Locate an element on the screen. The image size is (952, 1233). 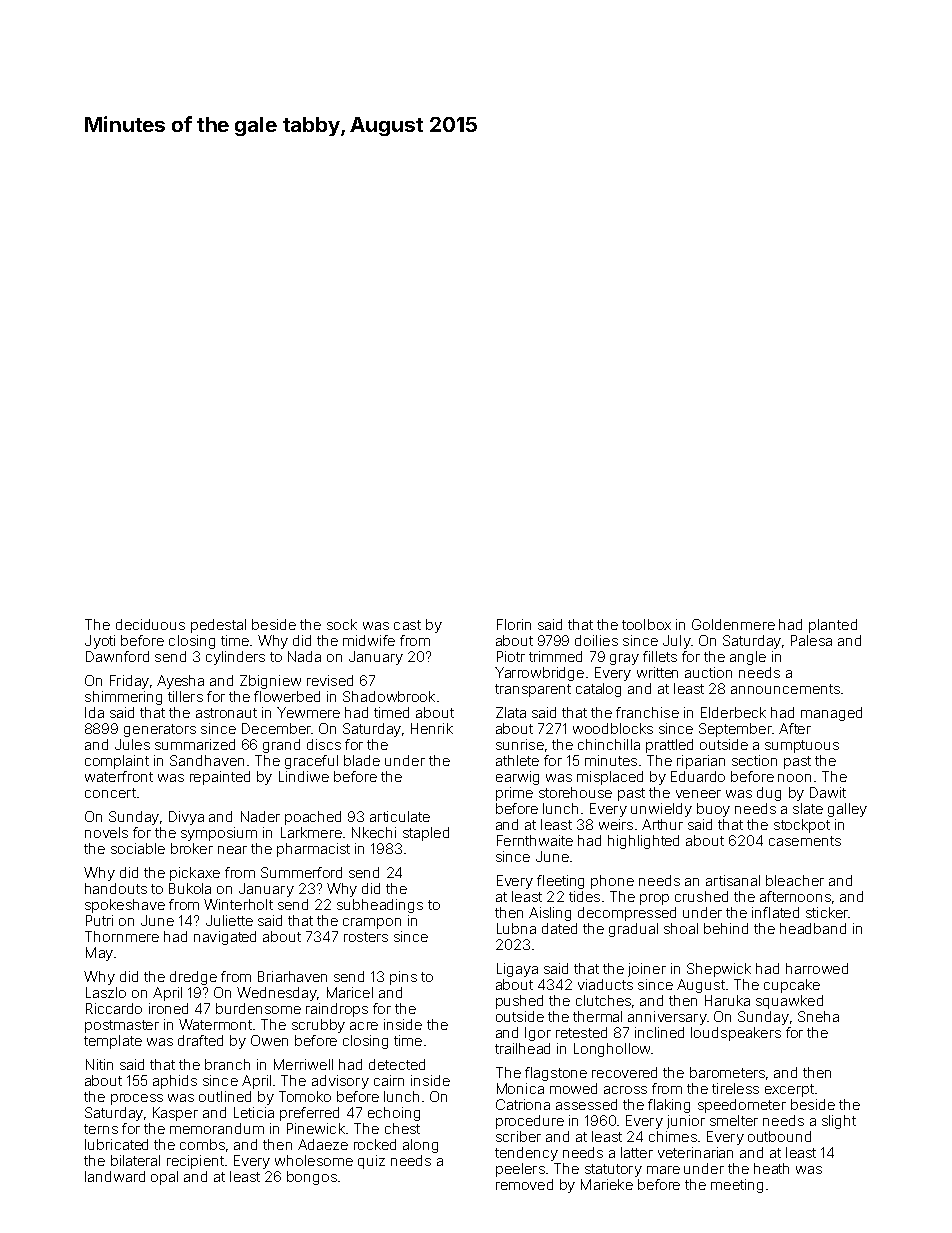
Jules is located at coordinates (132, 744).
